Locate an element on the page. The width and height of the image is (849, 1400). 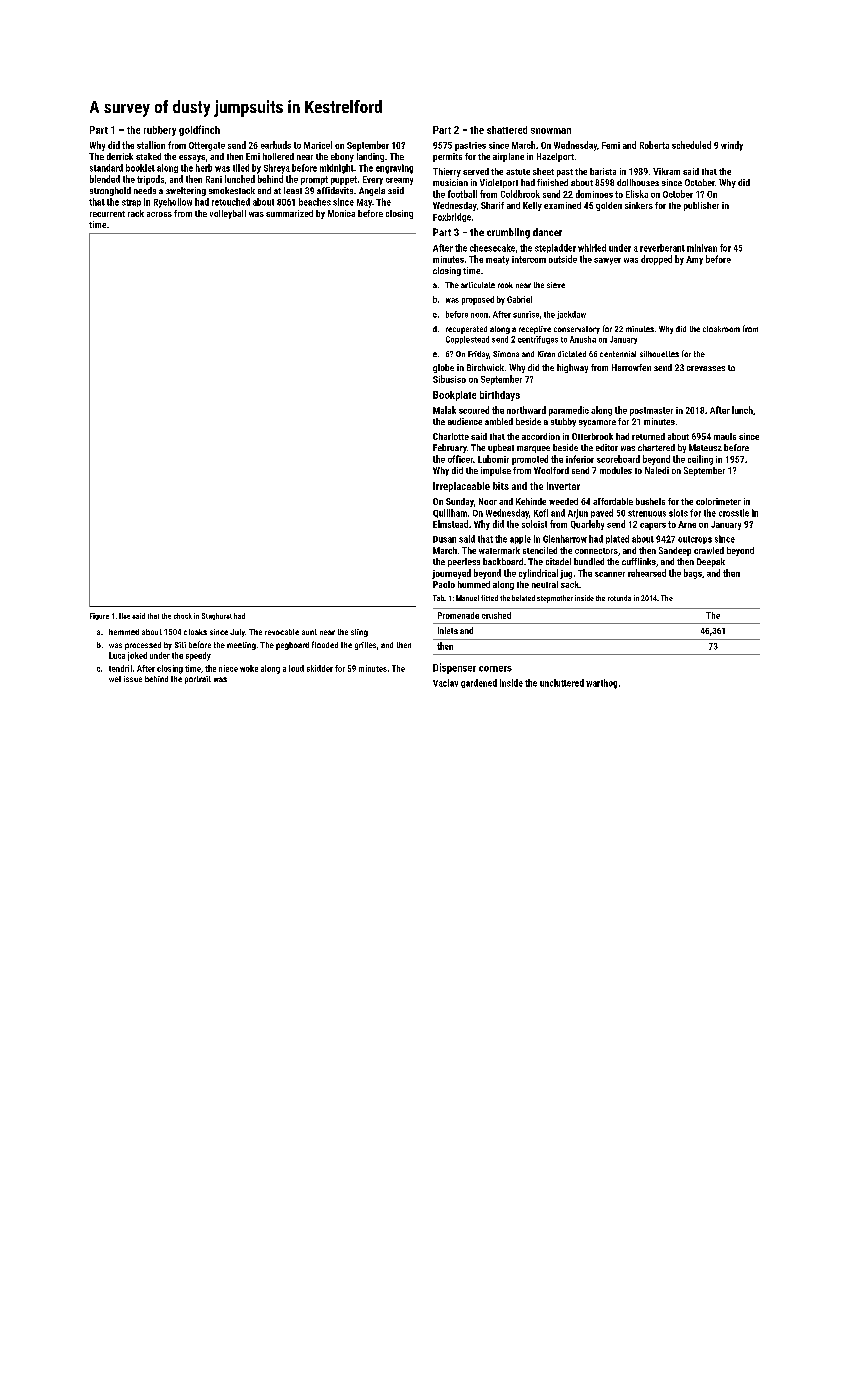
Sibusiso is located at coordinates (449, 379).
